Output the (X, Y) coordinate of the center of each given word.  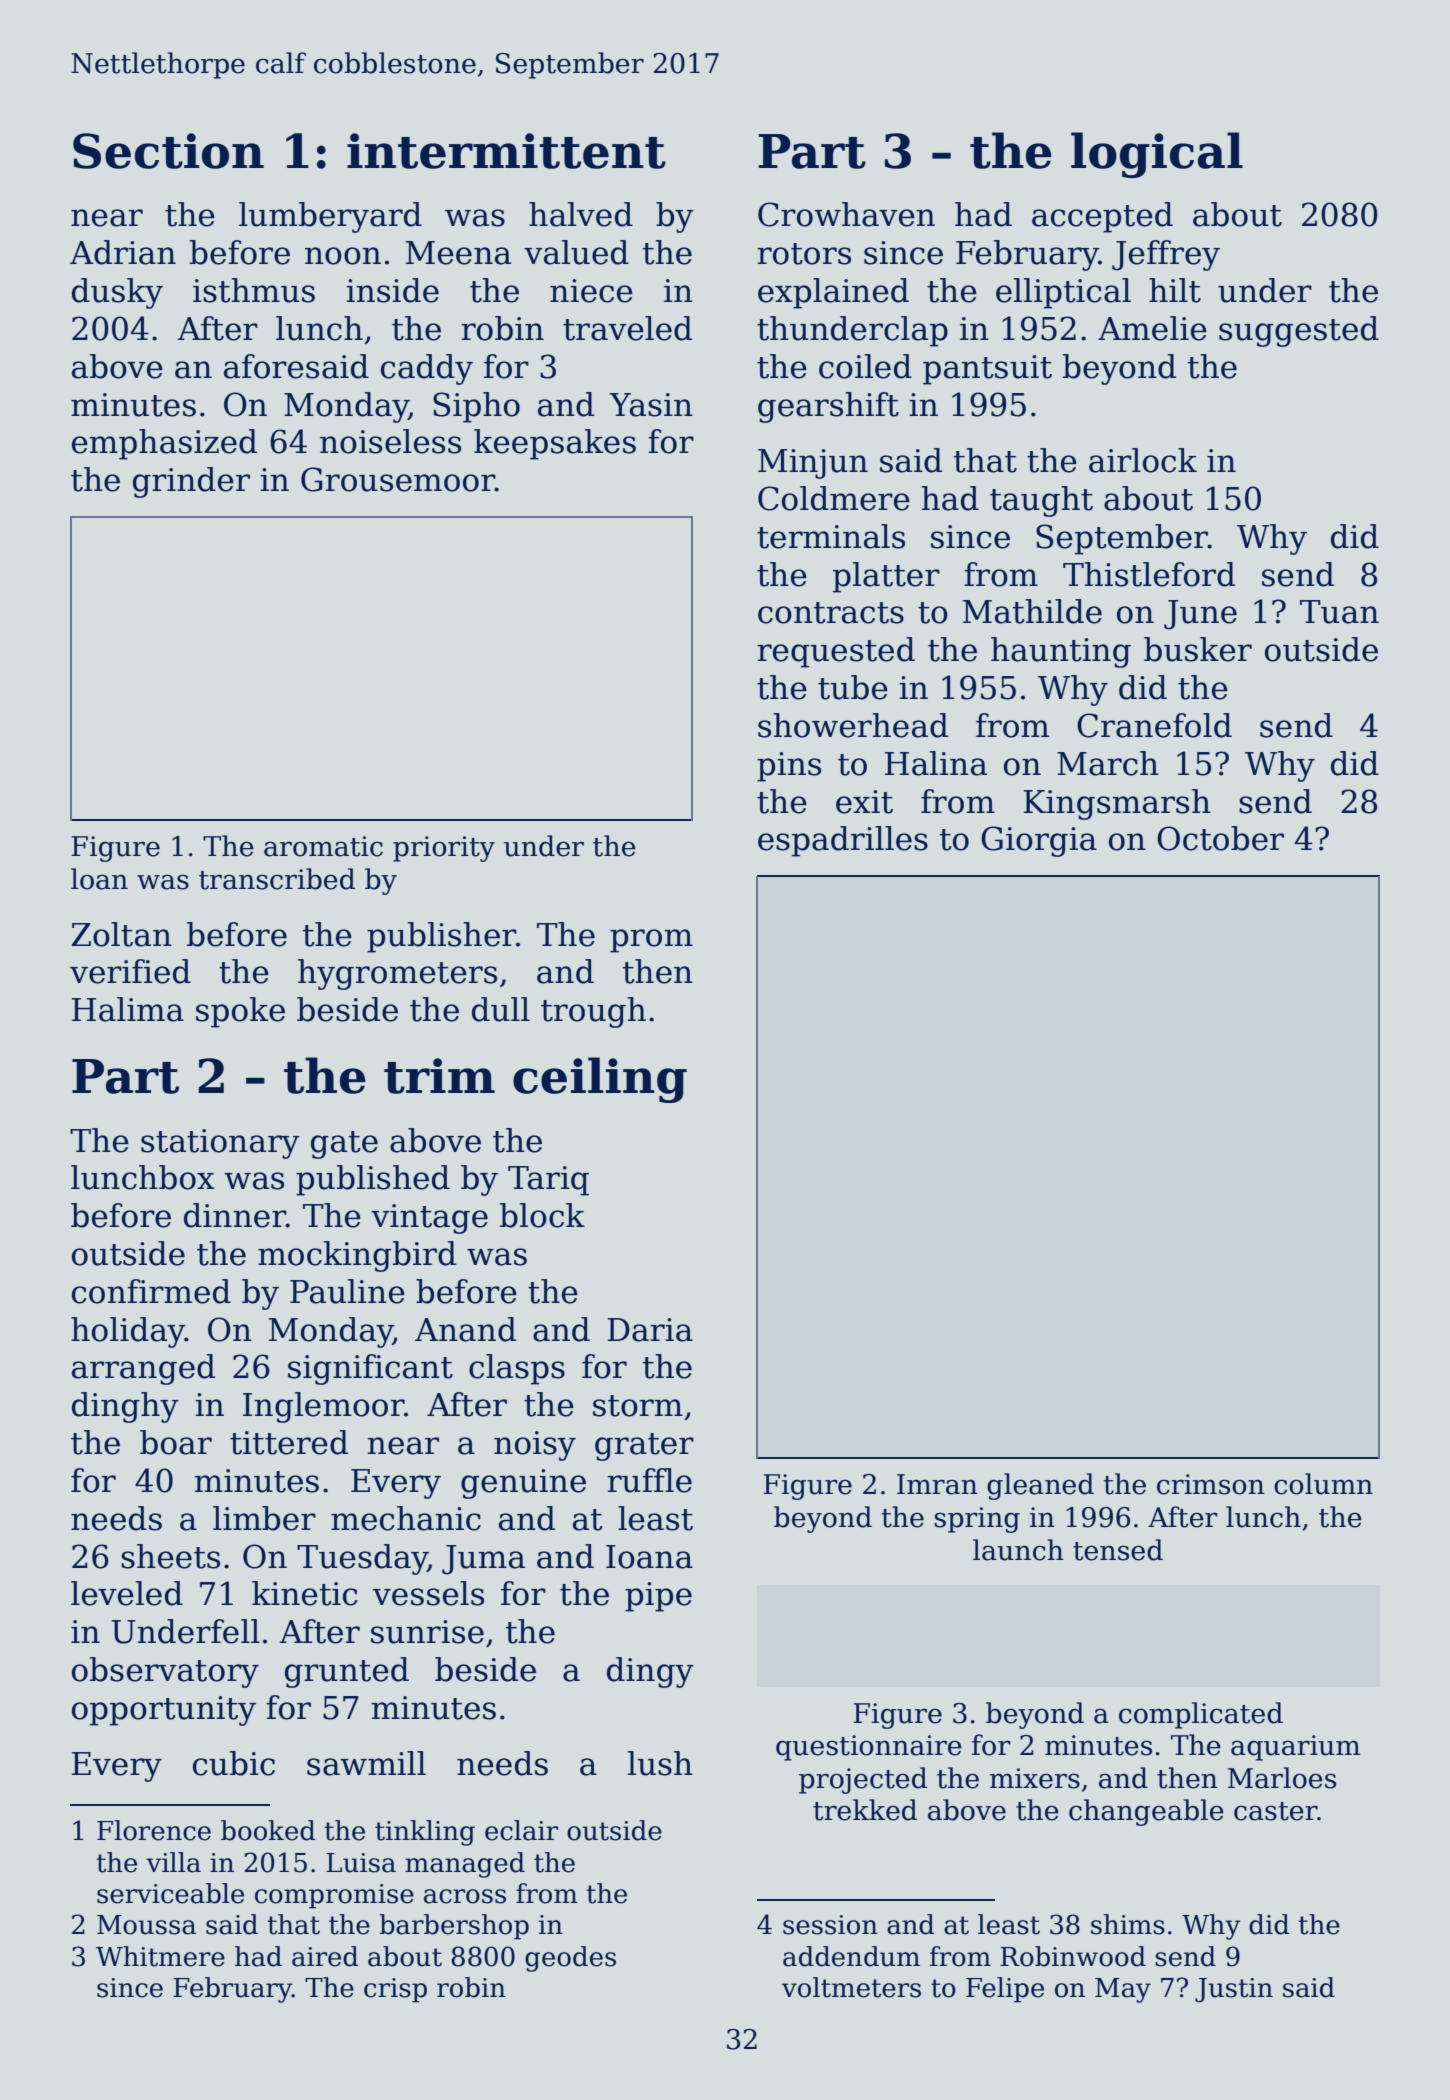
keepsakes (555, 444)
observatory (165, 1672)
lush (660, 1763)
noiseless (390, 441)
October (1220, 838)
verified (130, 971)
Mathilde (1032, 611)
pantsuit (987, 370)
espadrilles (843, 841)
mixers (1035, 1778)
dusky (117, 293)
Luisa (361, 1863)
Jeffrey (1166, 255)
